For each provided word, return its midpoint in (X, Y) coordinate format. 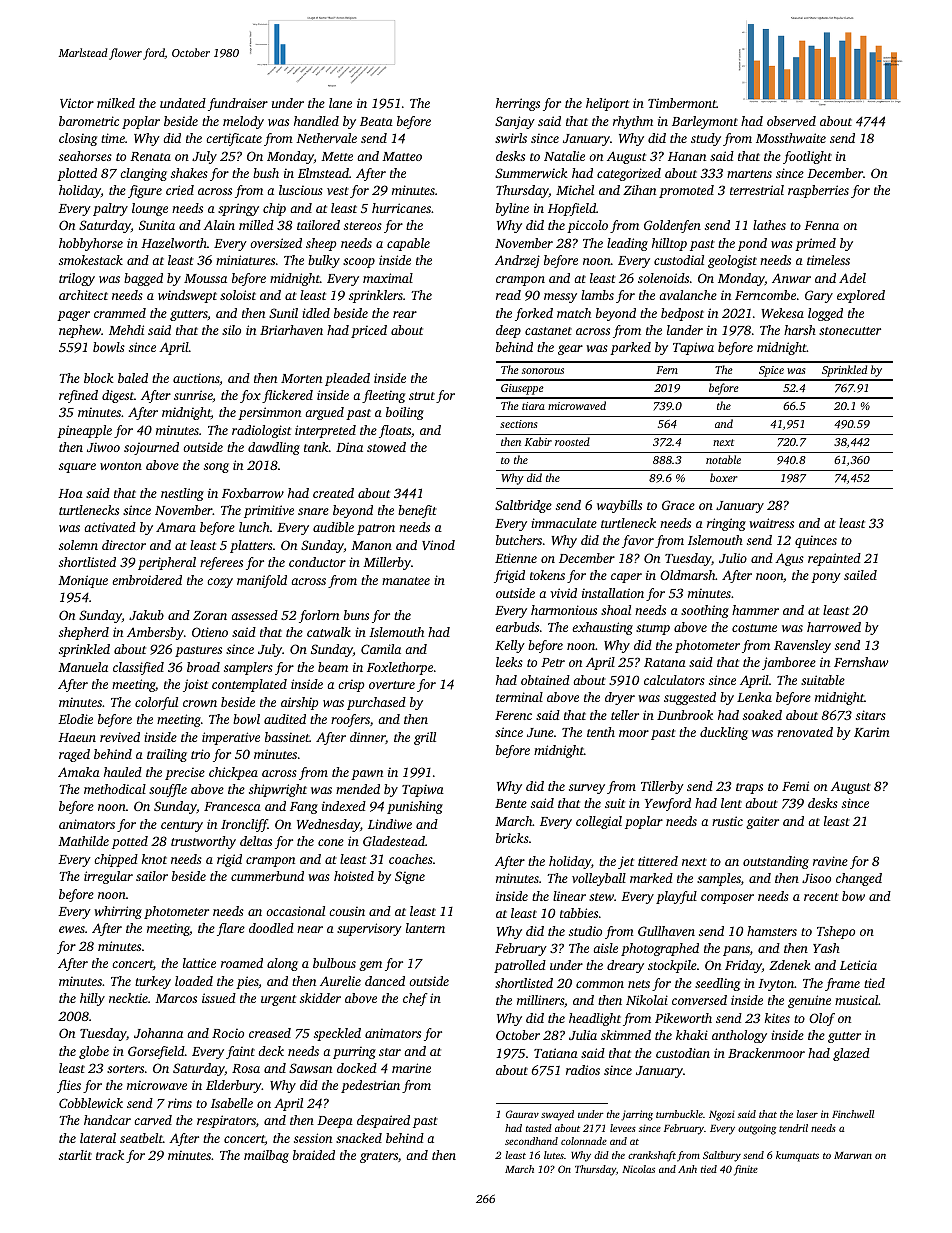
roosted (572, 441)
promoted (686, 191)
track (110, 1155)
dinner (368, 738)
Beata (376, 121)
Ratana (665, 662)
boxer (723, 477)
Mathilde (83, 841)
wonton (121, 466)
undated (183, 103)
